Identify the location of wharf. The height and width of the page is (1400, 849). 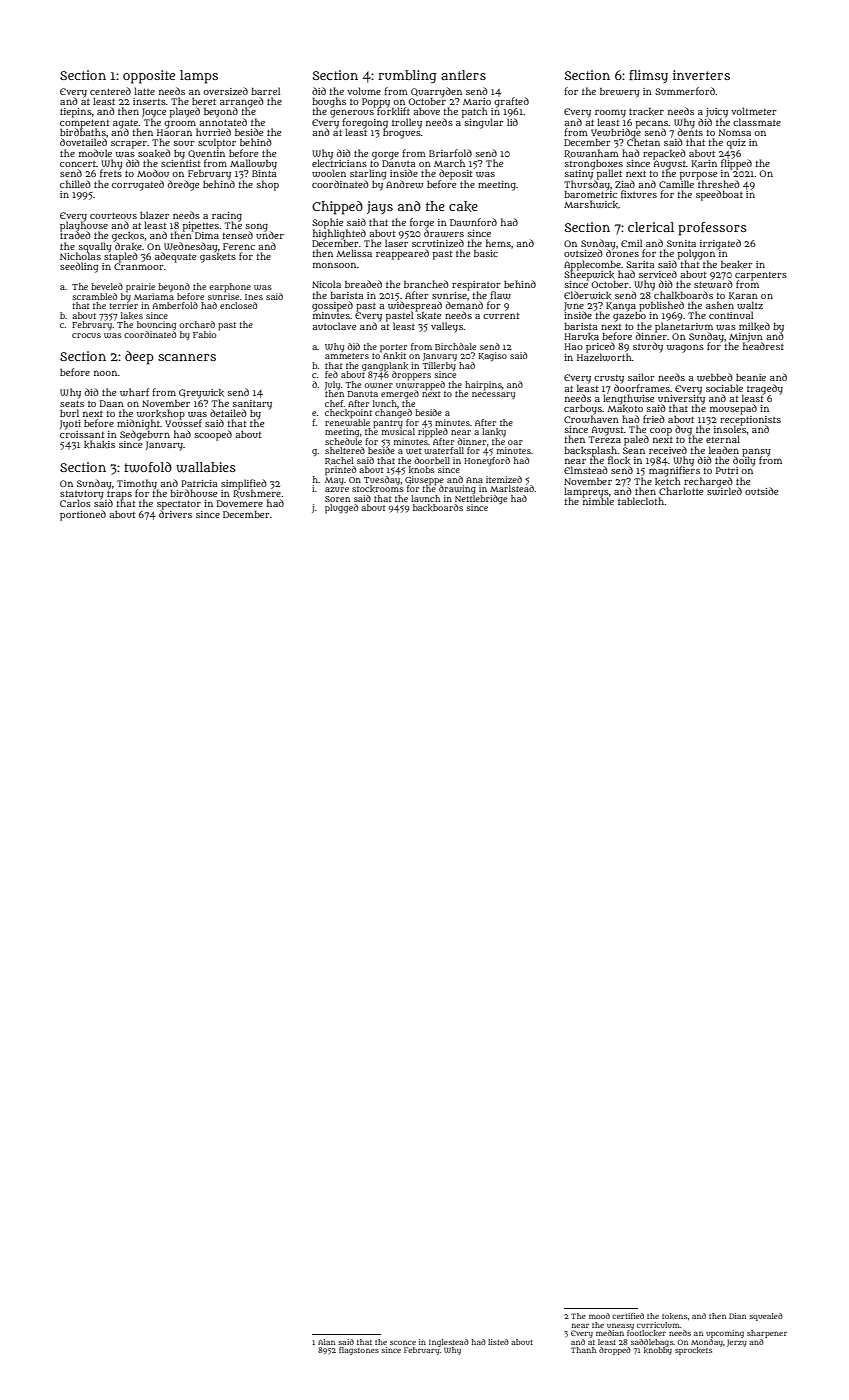
(134, 392).
